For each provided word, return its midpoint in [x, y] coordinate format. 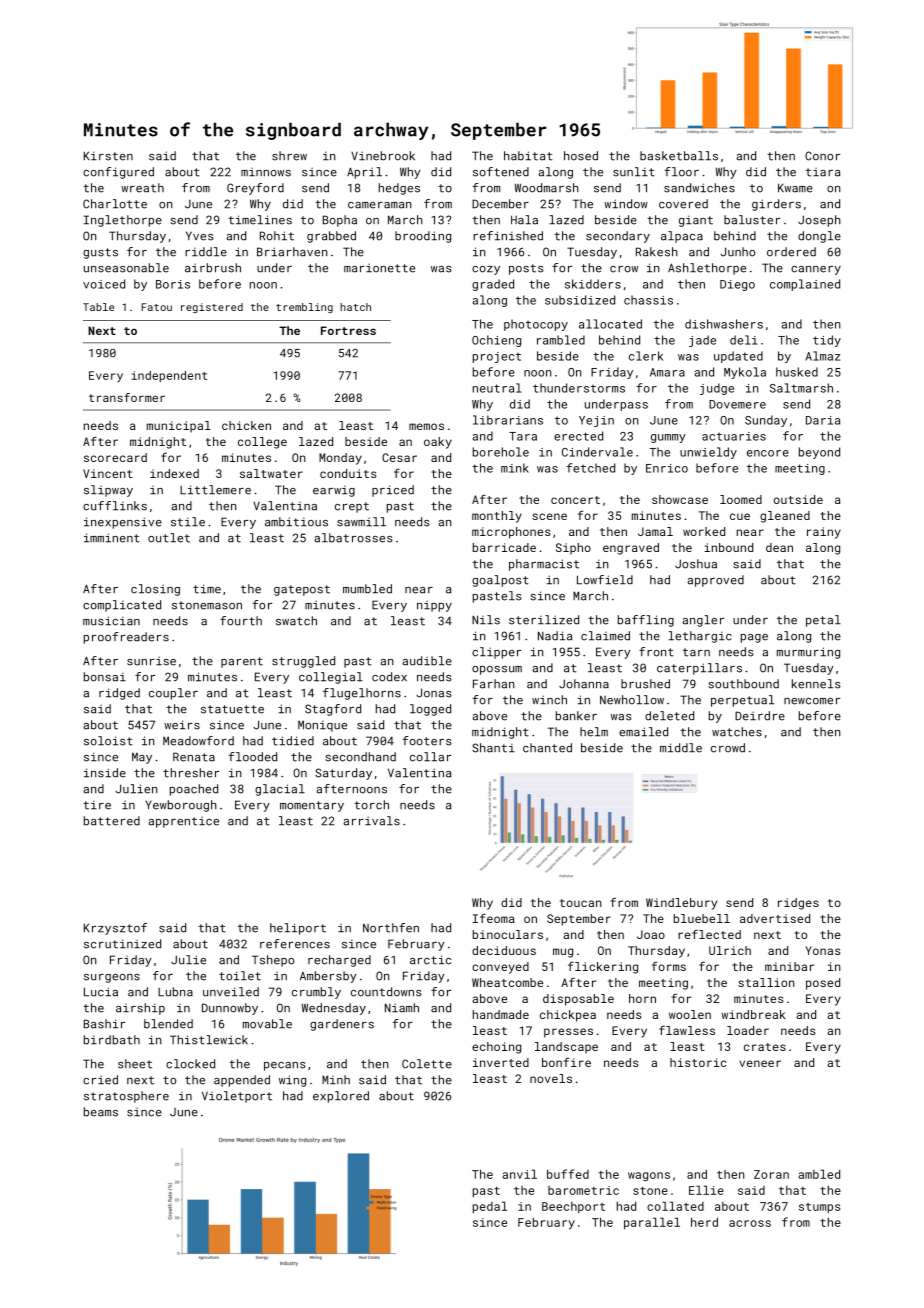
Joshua [696, 564]
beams [101, 1112]
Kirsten [108, 156]
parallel [652, 1223]
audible [427, 661]
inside [105, 773]
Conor [822, 156]
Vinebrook [383, 156]
